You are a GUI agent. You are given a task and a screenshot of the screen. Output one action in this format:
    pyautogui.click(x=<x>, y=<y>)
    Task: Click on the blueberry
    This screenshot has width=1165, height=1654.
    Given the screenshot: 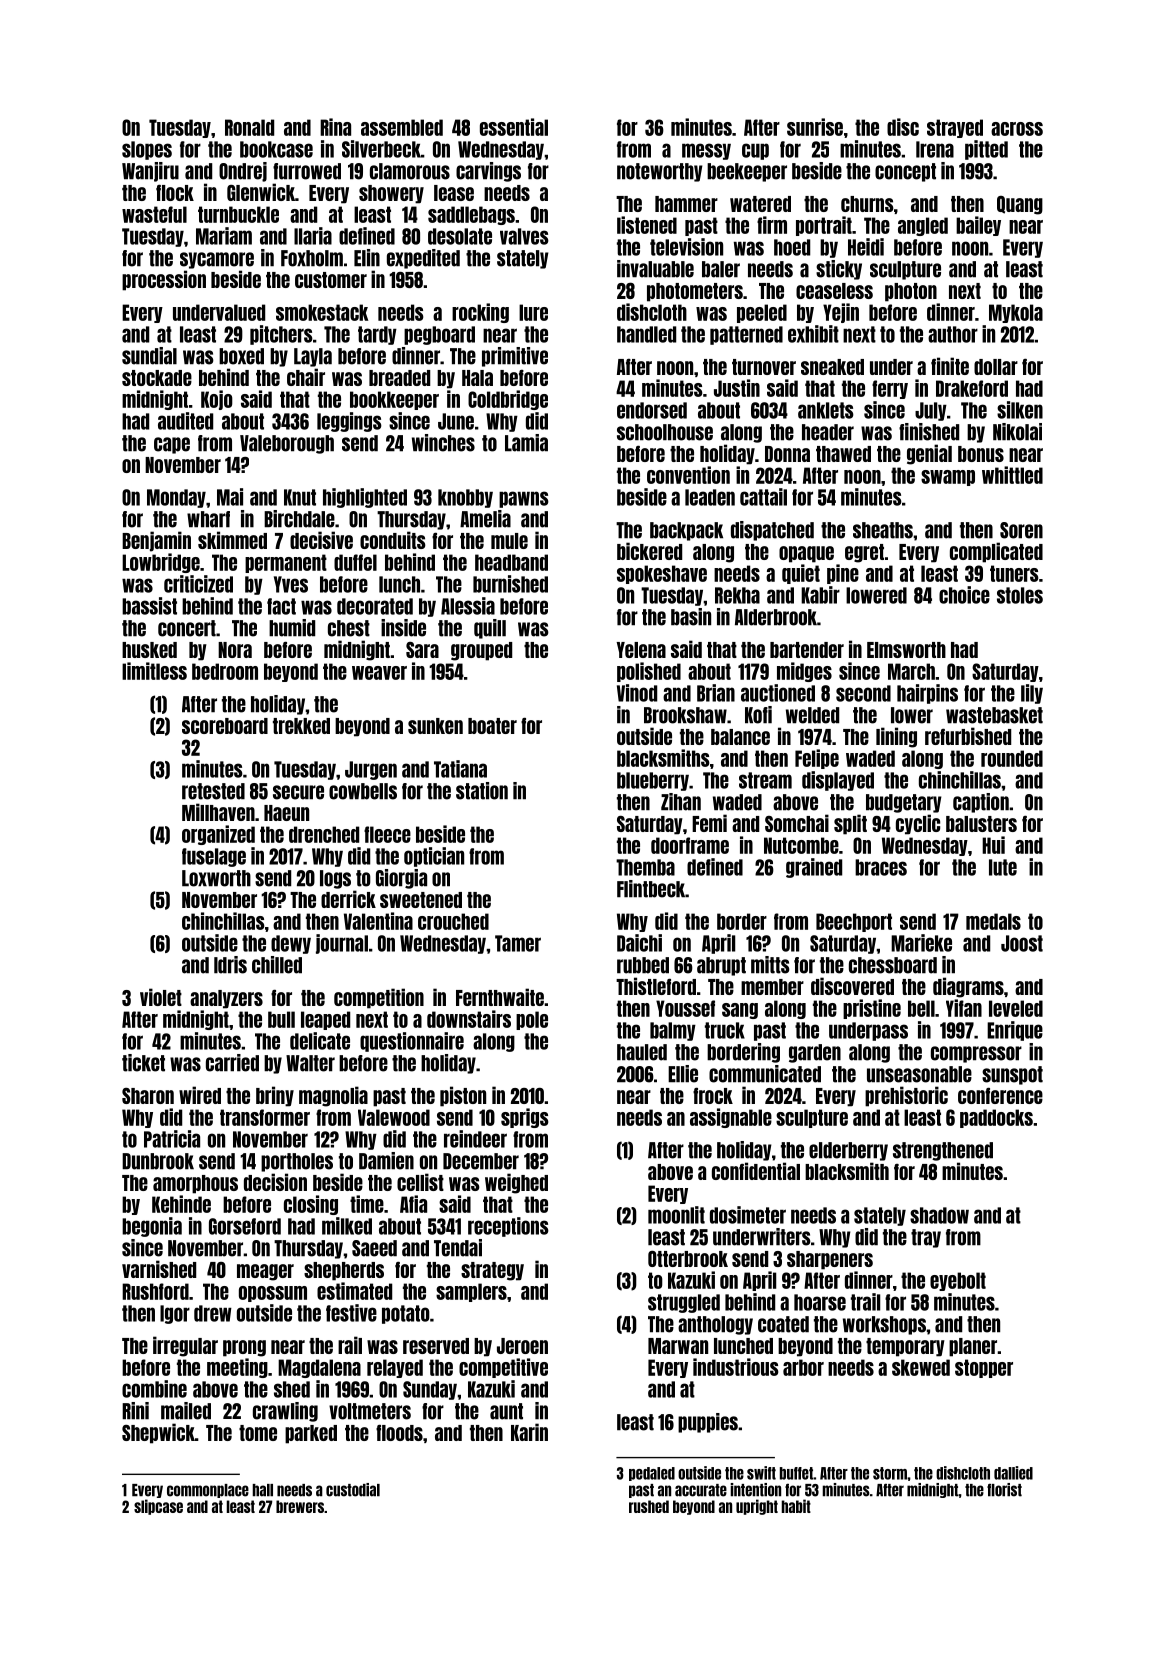 What is the action you would take?
    pyautogui.click(x=653, y=781)
